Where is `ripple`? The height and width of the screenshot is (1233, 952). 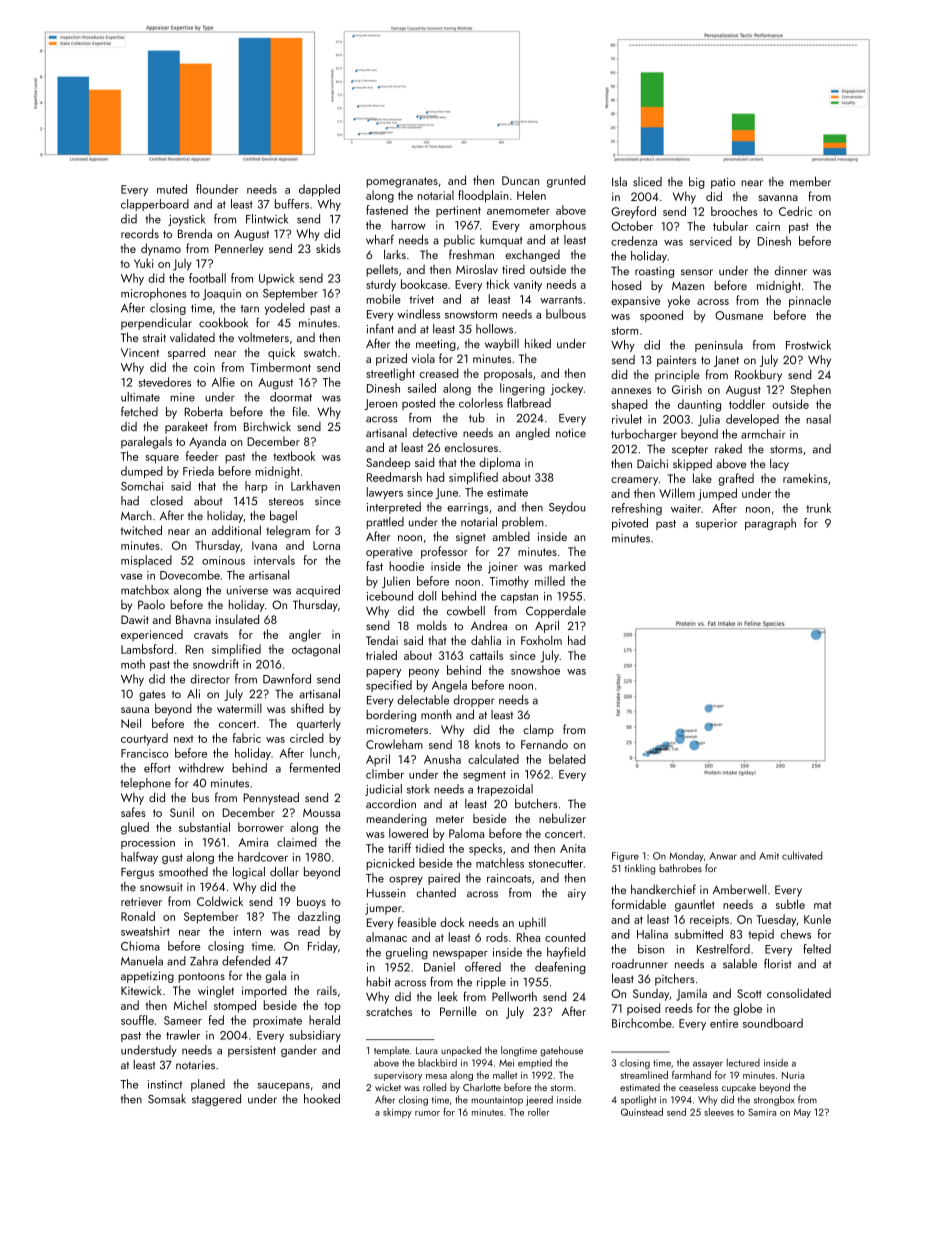 ripple is located at coordinates (491, 983).
